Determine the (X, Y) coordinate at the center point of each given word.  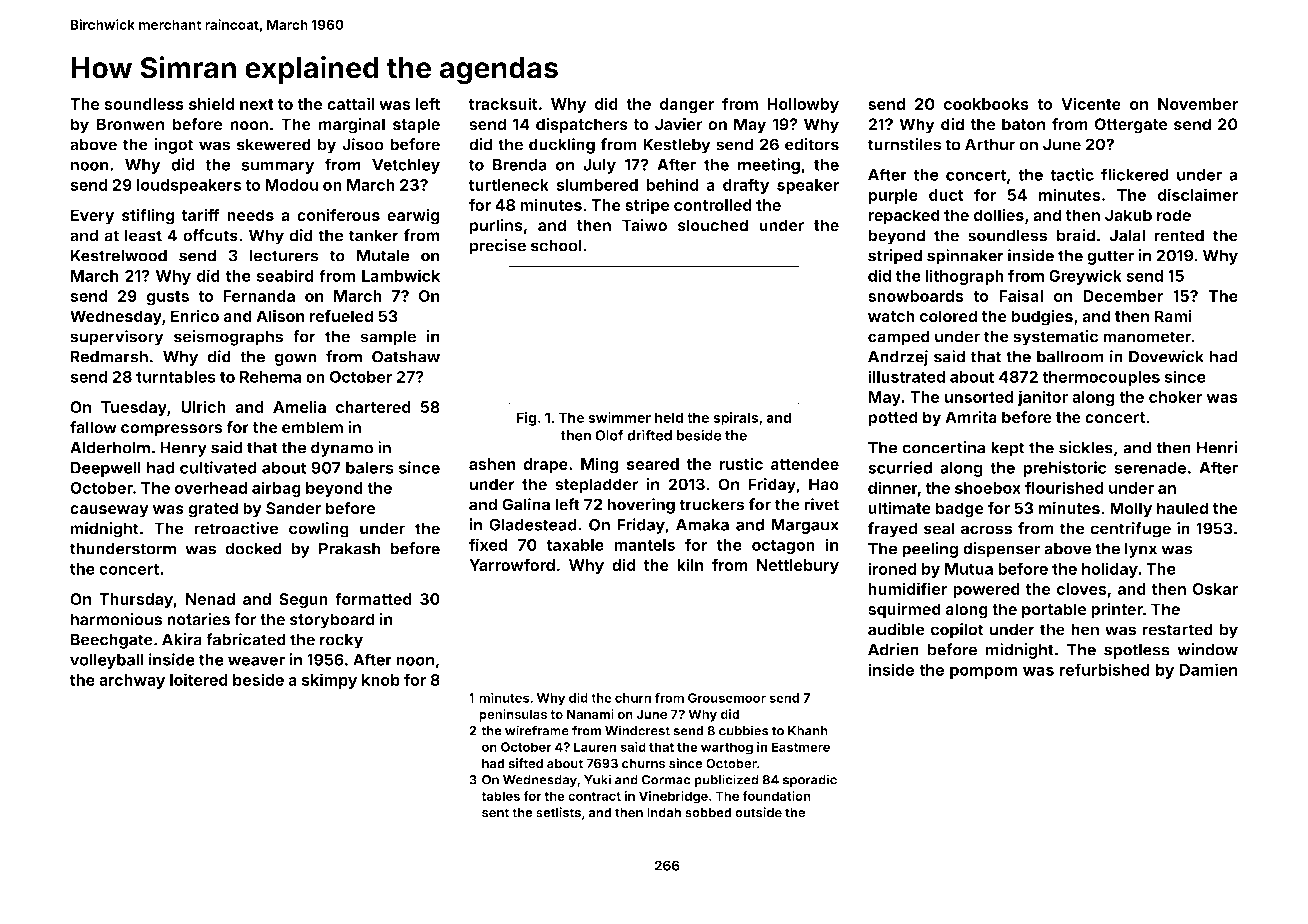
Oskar (1215, 589)
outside (758, 812)
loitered (199, 679)
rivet (821, 504)
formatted (373, 598)
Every (92, 217)
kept (1008, 449)
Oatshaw (406, 356)
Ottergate (1131, 126)
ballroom (1070, 356)
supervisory (117, 338)
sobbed (708, 812)
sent (495, 813)
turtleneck (509, 185)
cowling (319, 530)
